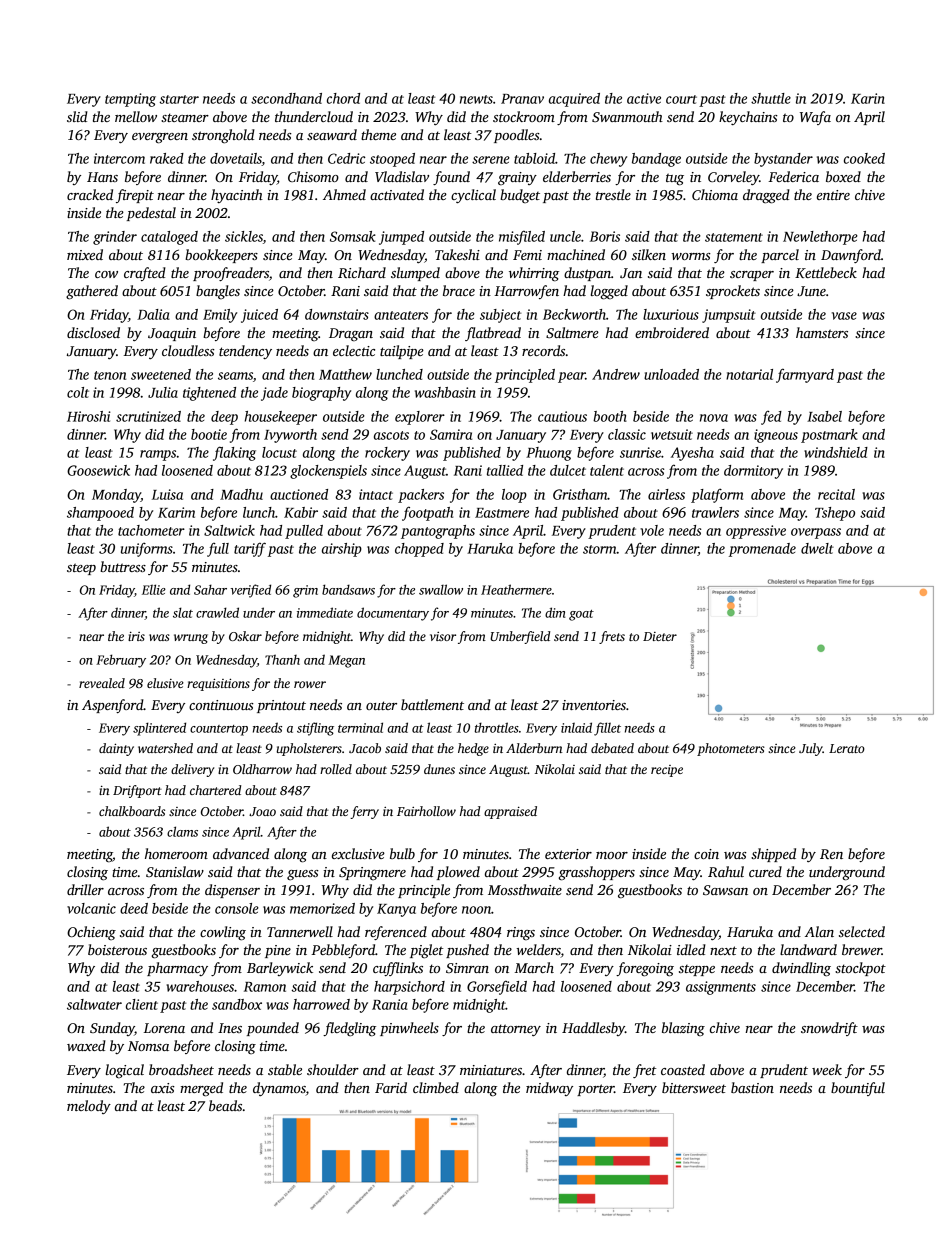 The width and height of the screenshot is (952, 1233). Describe the element at coordinates (694, 1087) in the screenshot. I see `bittersweet` at that location.
